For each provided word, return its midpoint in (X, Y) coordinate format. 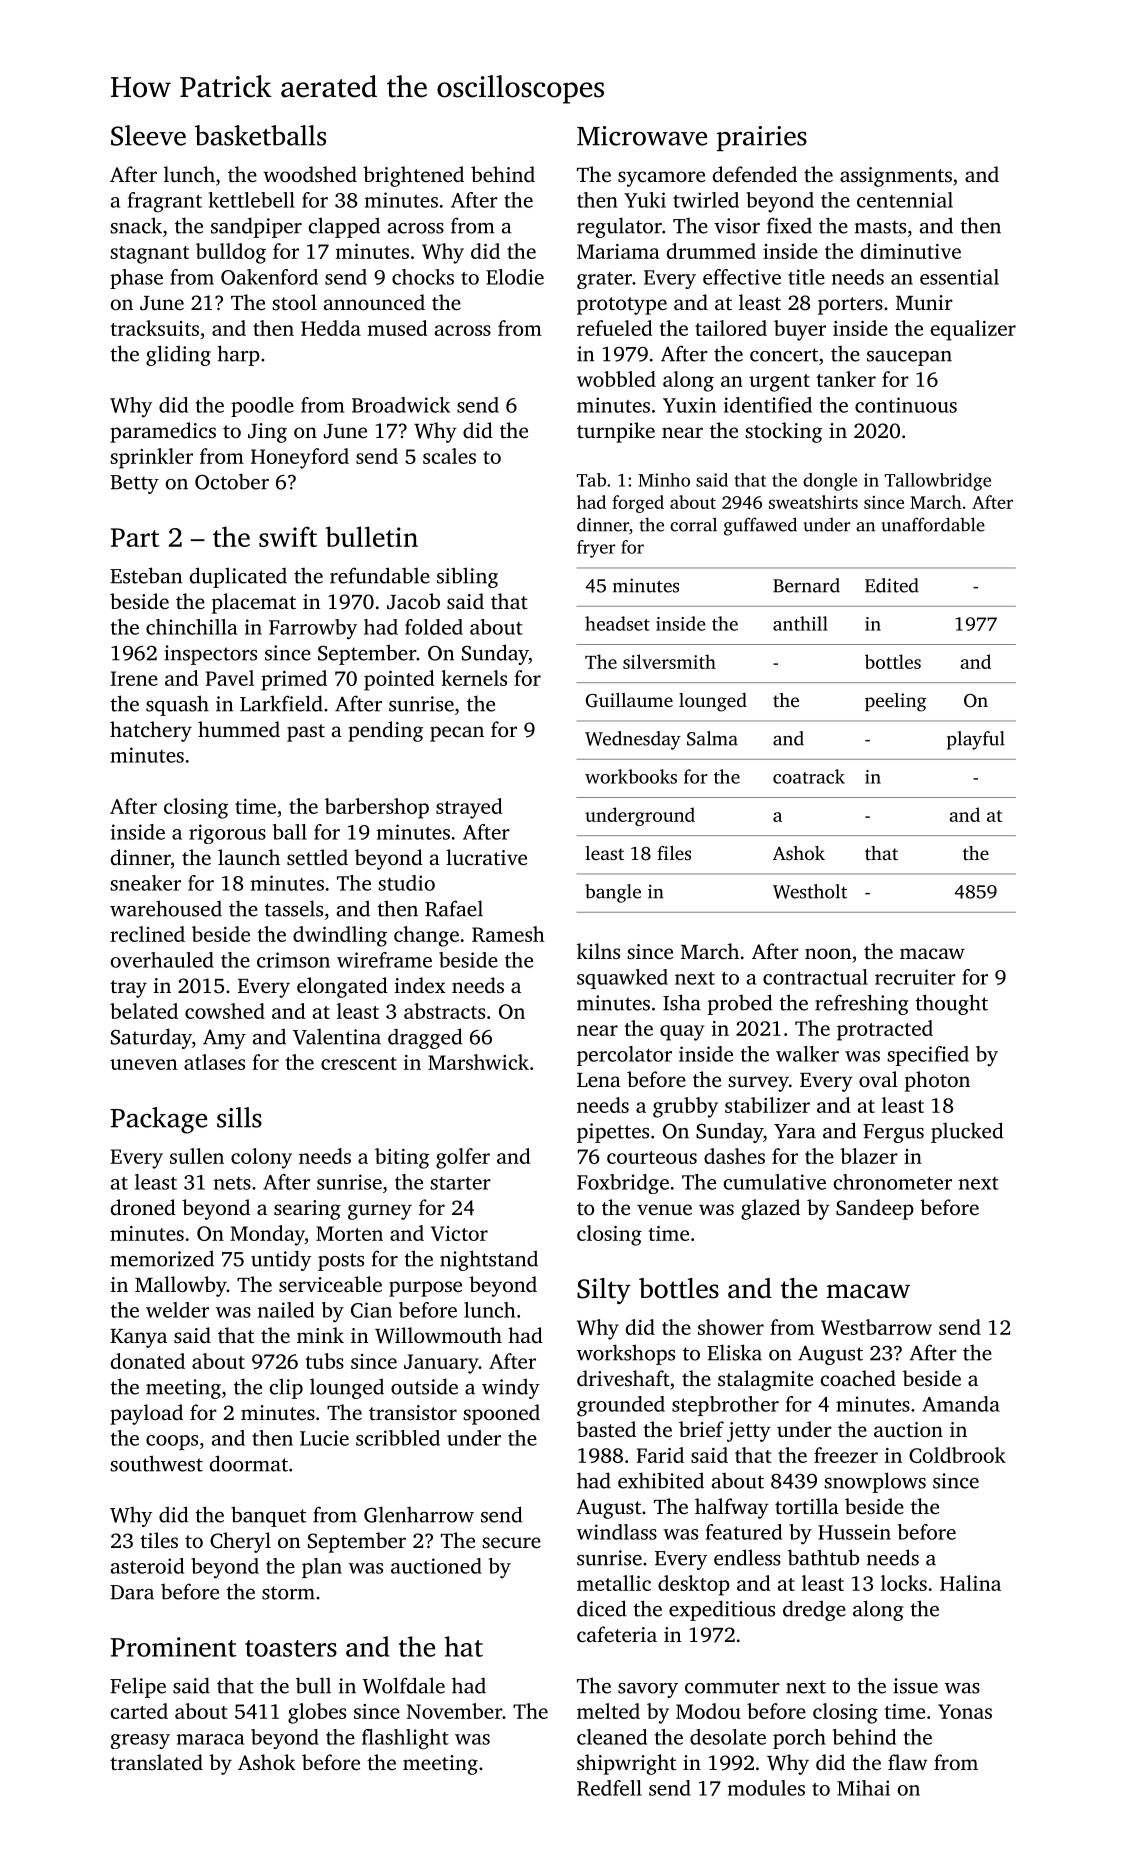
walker (807, 1054)
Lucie (324, 1438)
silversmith (669, 661)
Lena (599, 1080)
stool (294, 302)
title (806, 277)
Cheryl (240, 1542)
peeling (896, 702)
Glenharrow (419, 1514)
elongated (342, 987)
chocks (423, 277)
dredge (814, 1610)
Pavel (230, 678)
